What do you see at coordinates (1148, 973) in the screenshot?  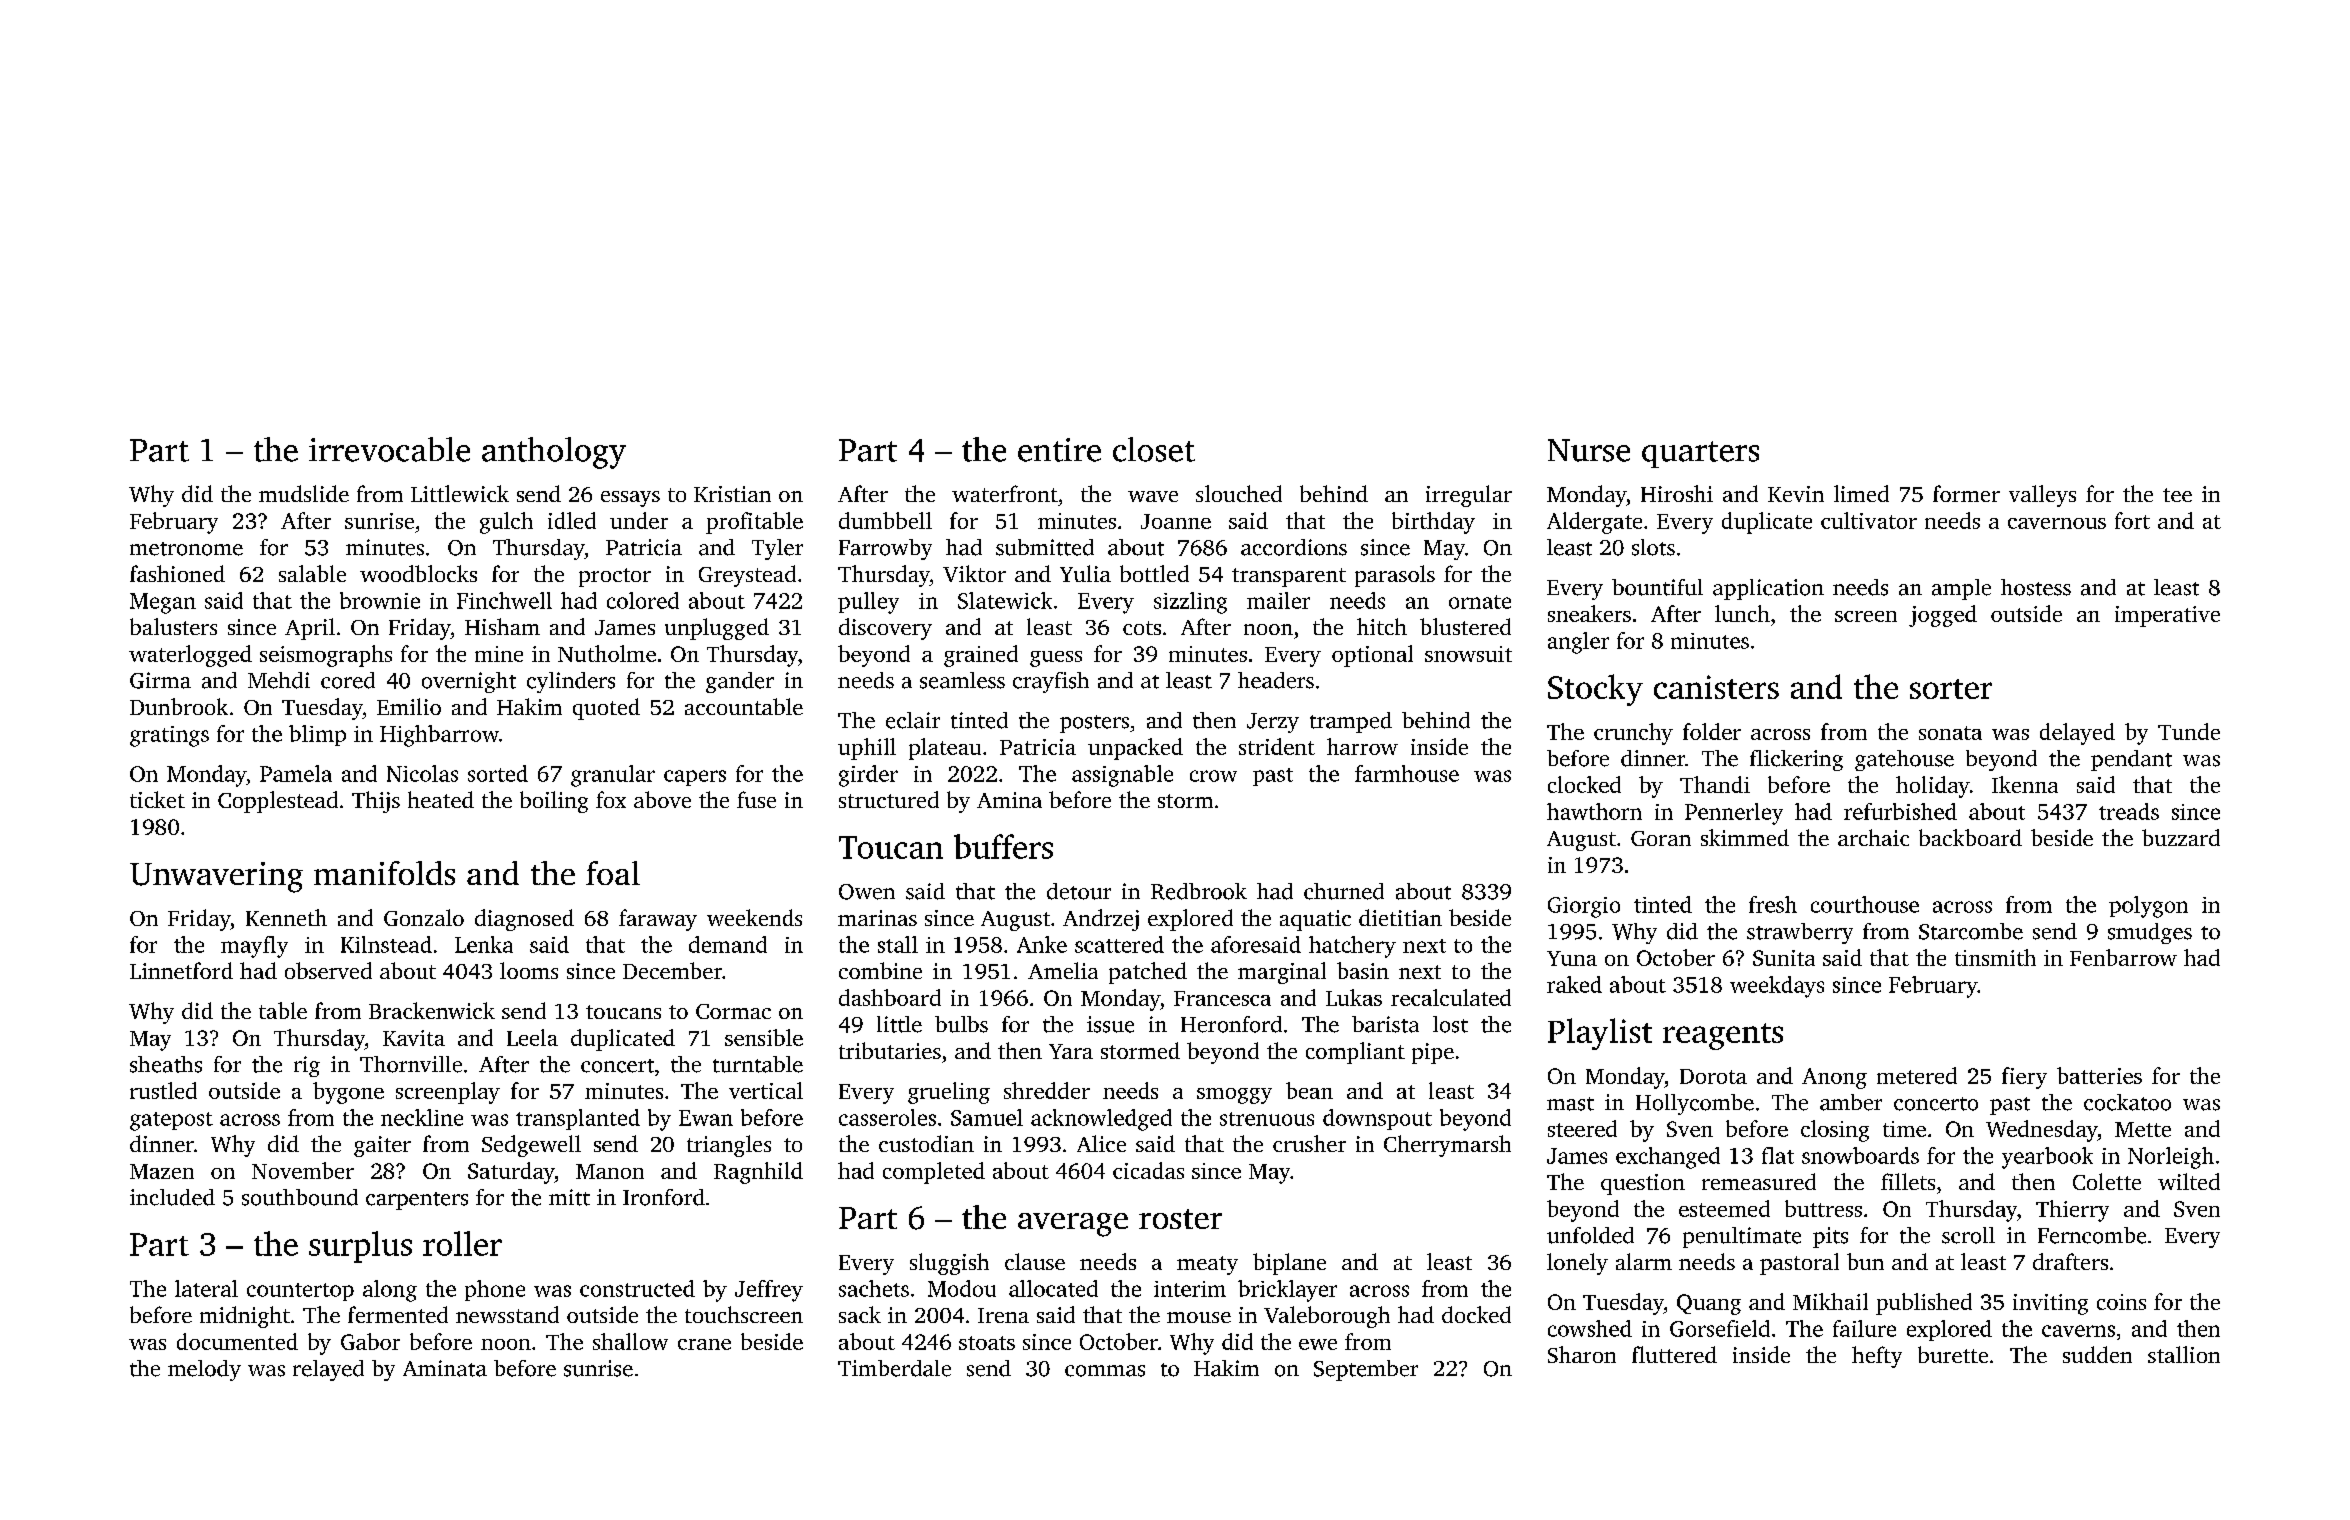 I see `patched` at bounding box center [1148, 973].
